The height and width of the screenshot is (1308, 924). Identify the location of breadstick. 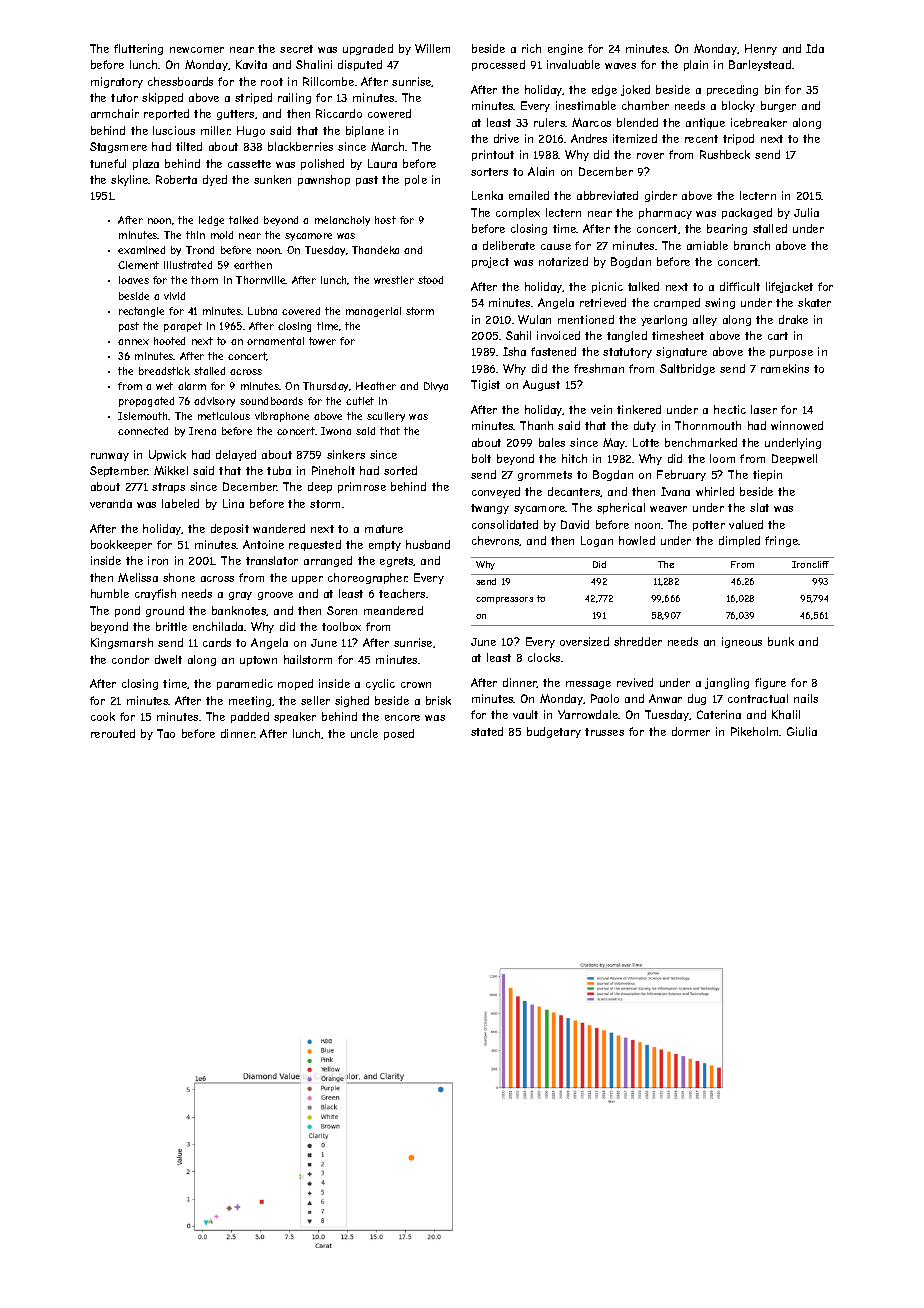
(164, 371).
